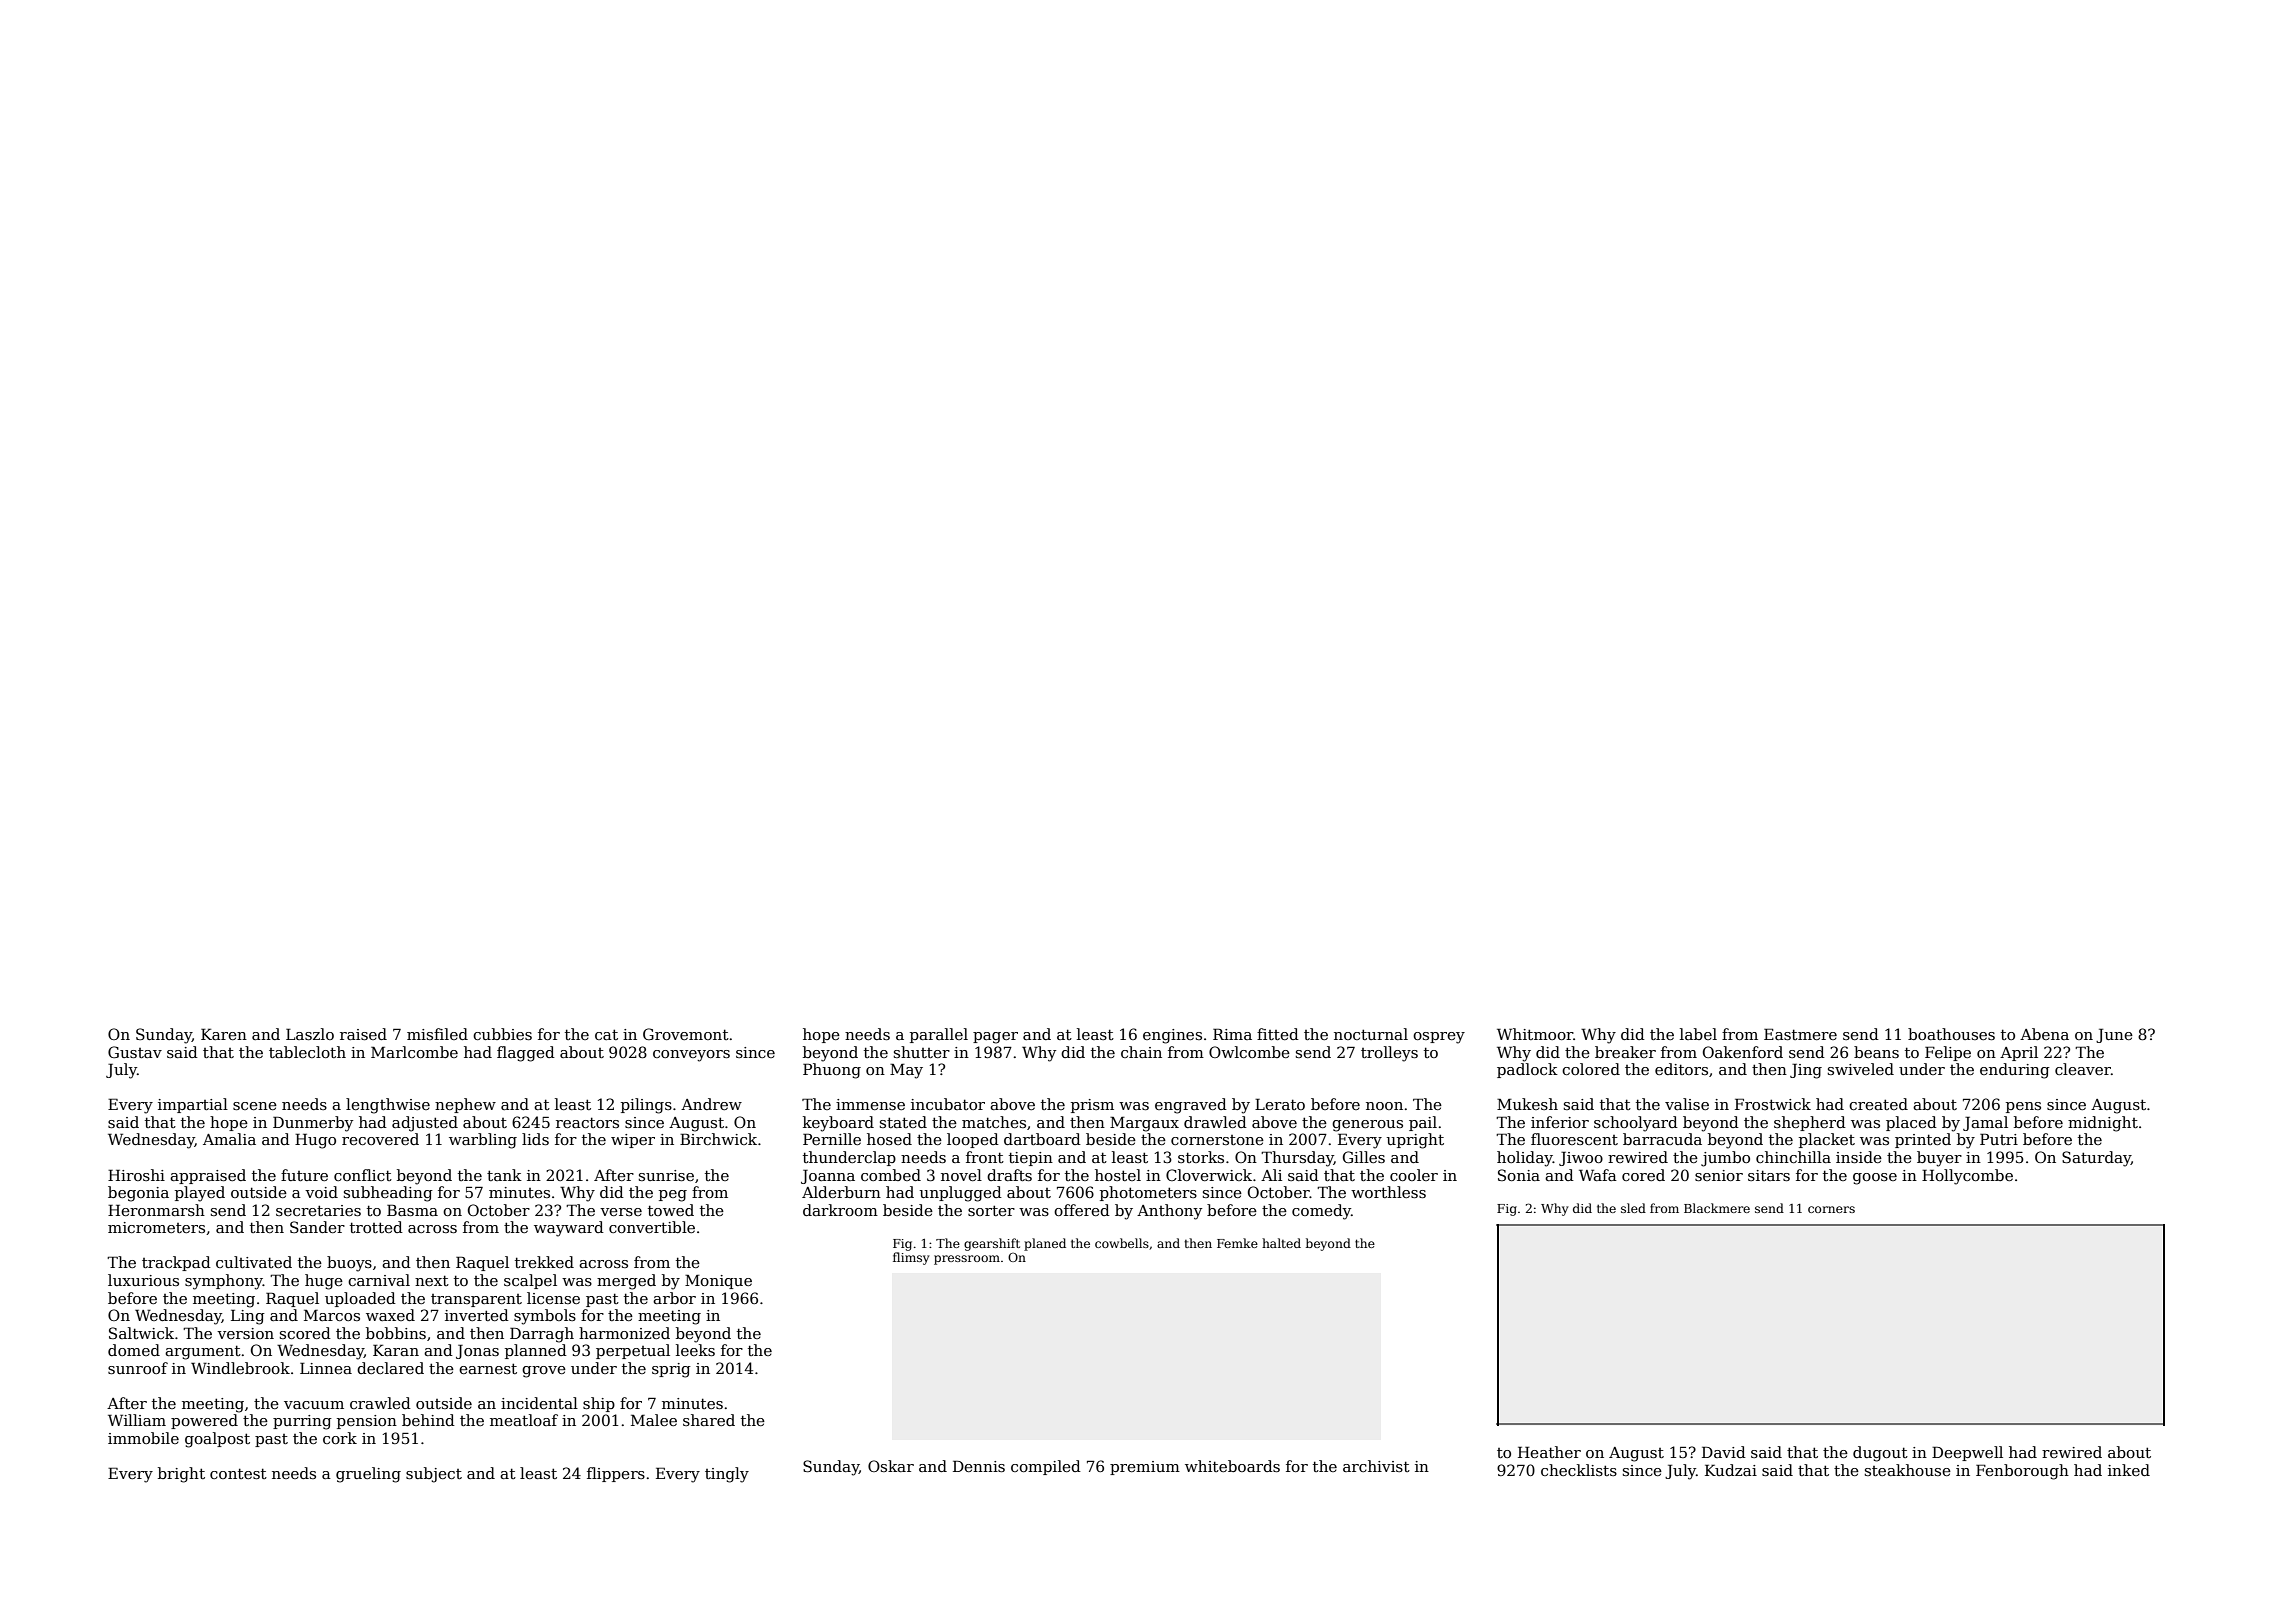 The image size is (2273, 1607). Describe the element at coordinates (390, 1368) in the page. I see `declared` at that location.
